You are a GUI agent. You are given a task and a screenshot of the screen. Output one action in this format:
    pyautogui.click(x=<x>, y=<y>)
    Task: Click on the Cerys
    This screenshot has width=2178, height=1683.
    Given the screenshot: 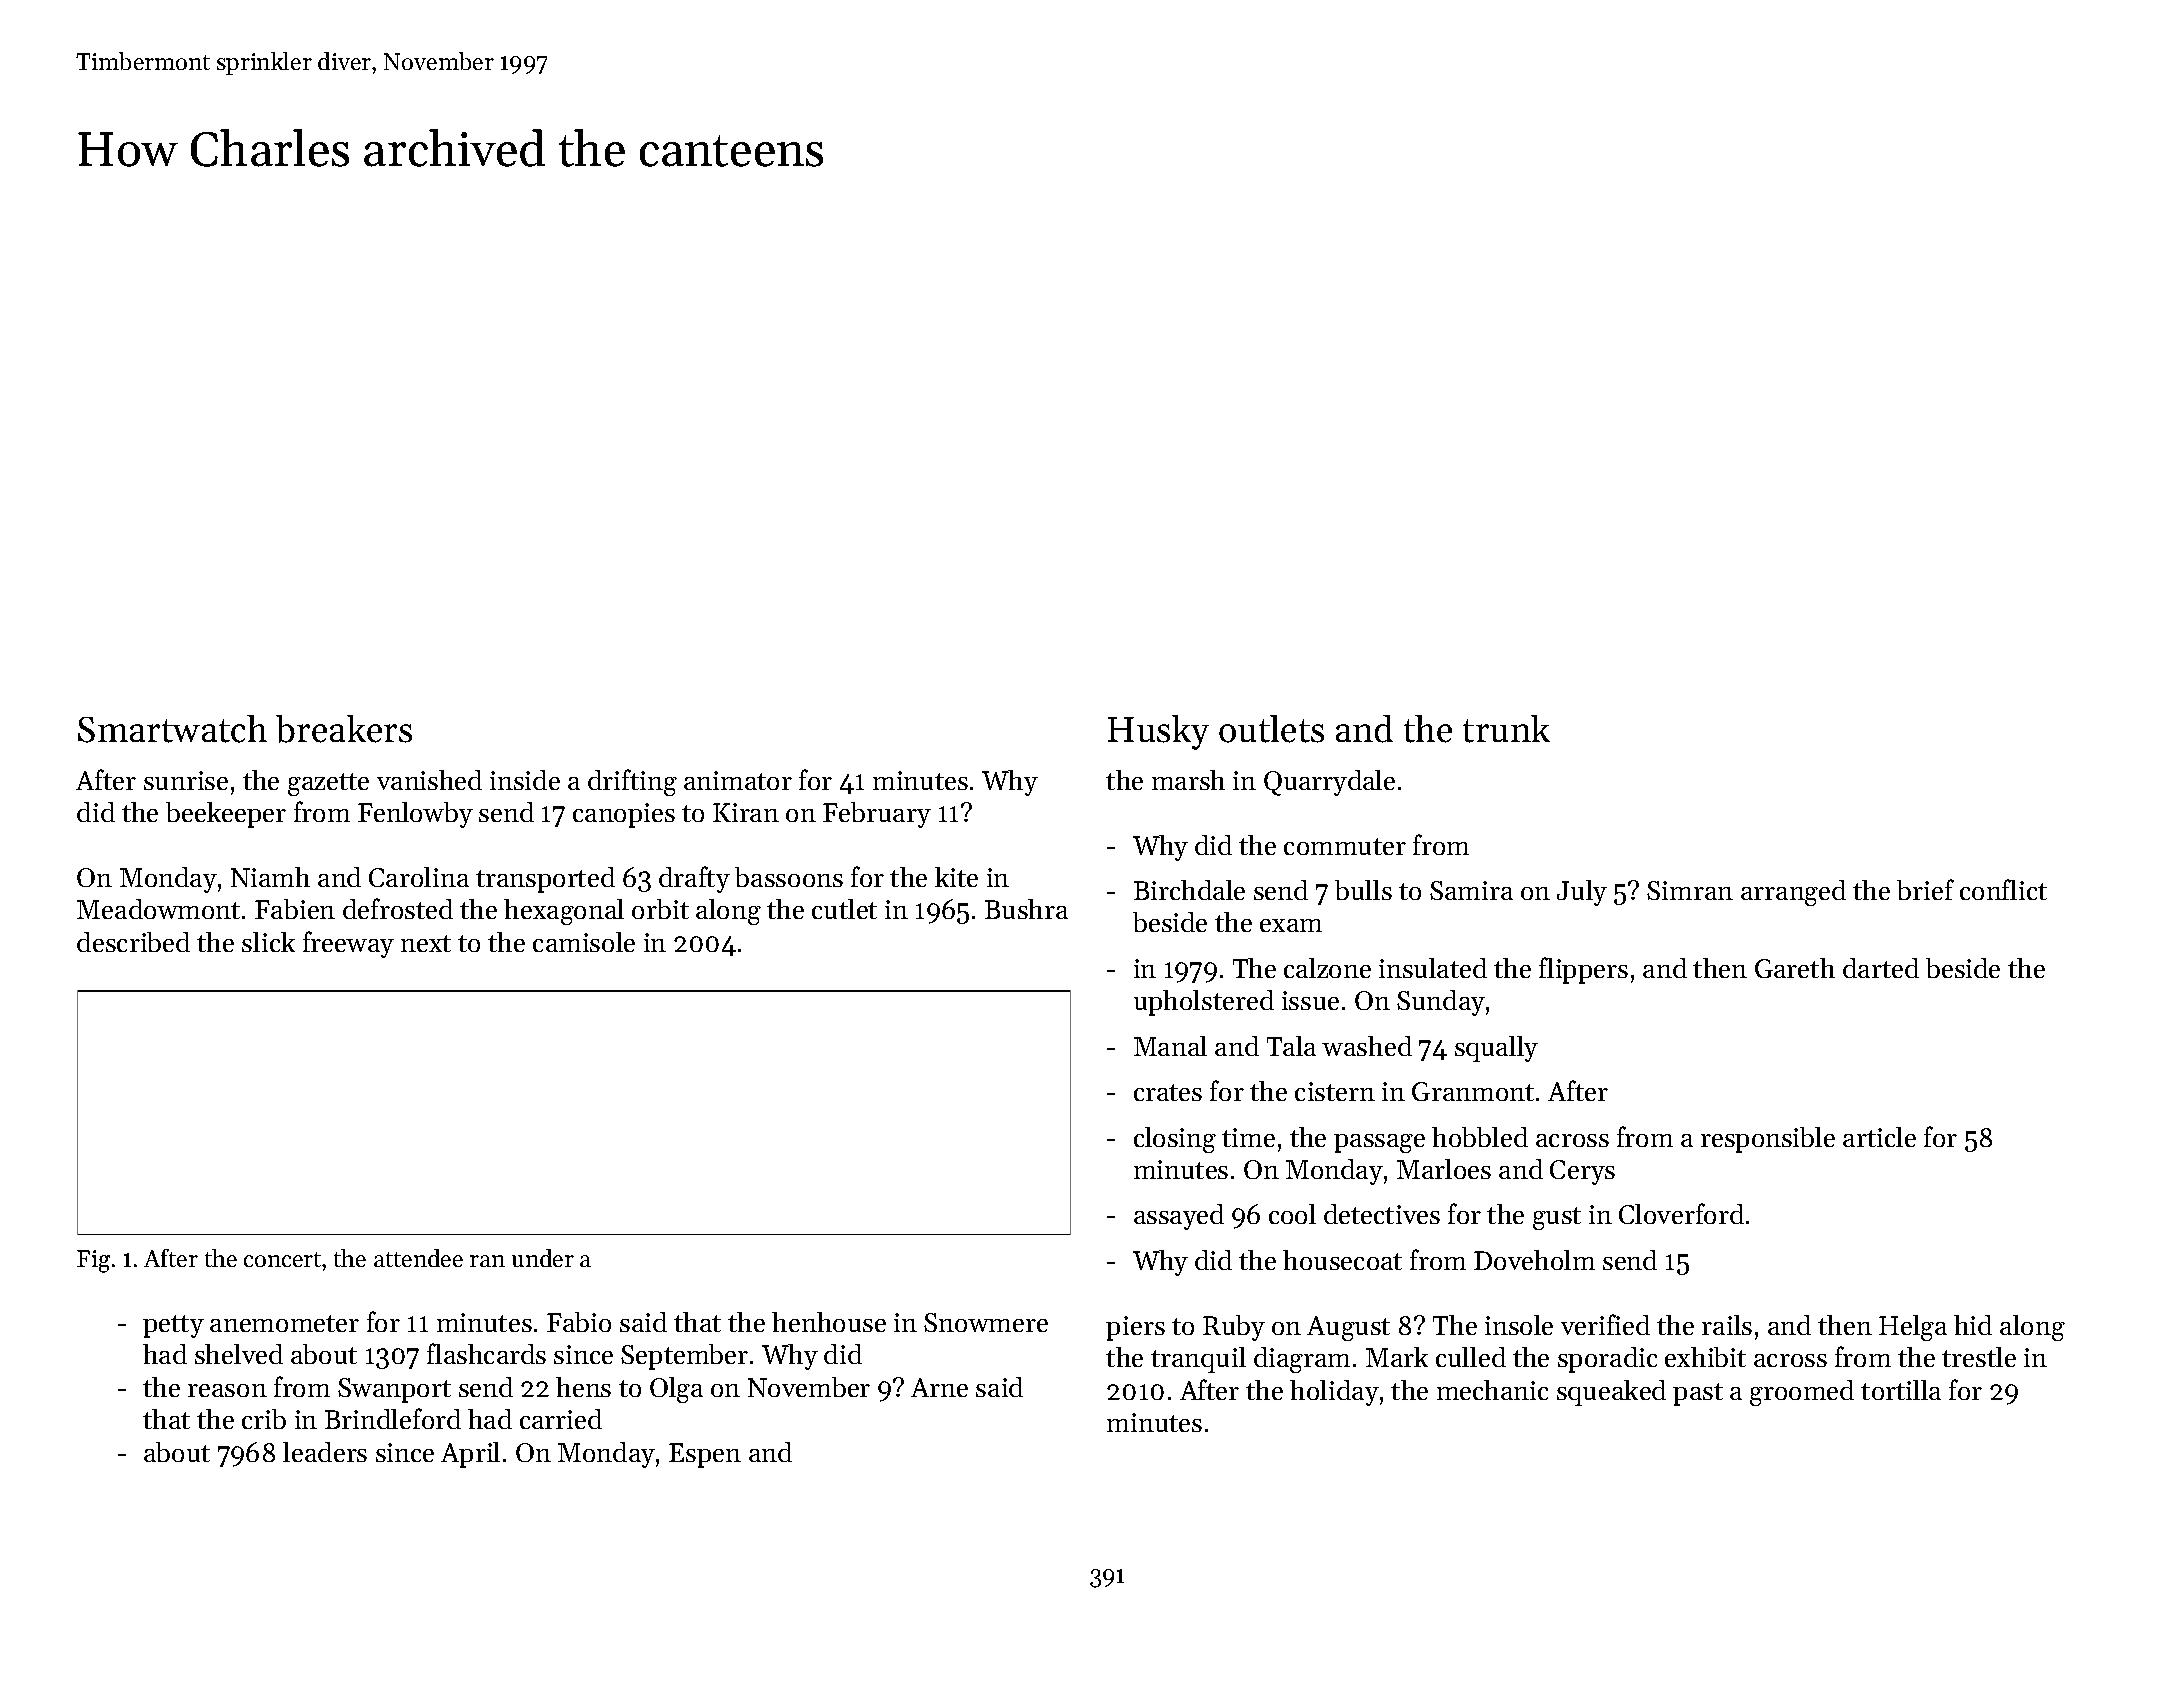 What is the action you would take?
    pyautogui.click(x=1582, y=1172)
